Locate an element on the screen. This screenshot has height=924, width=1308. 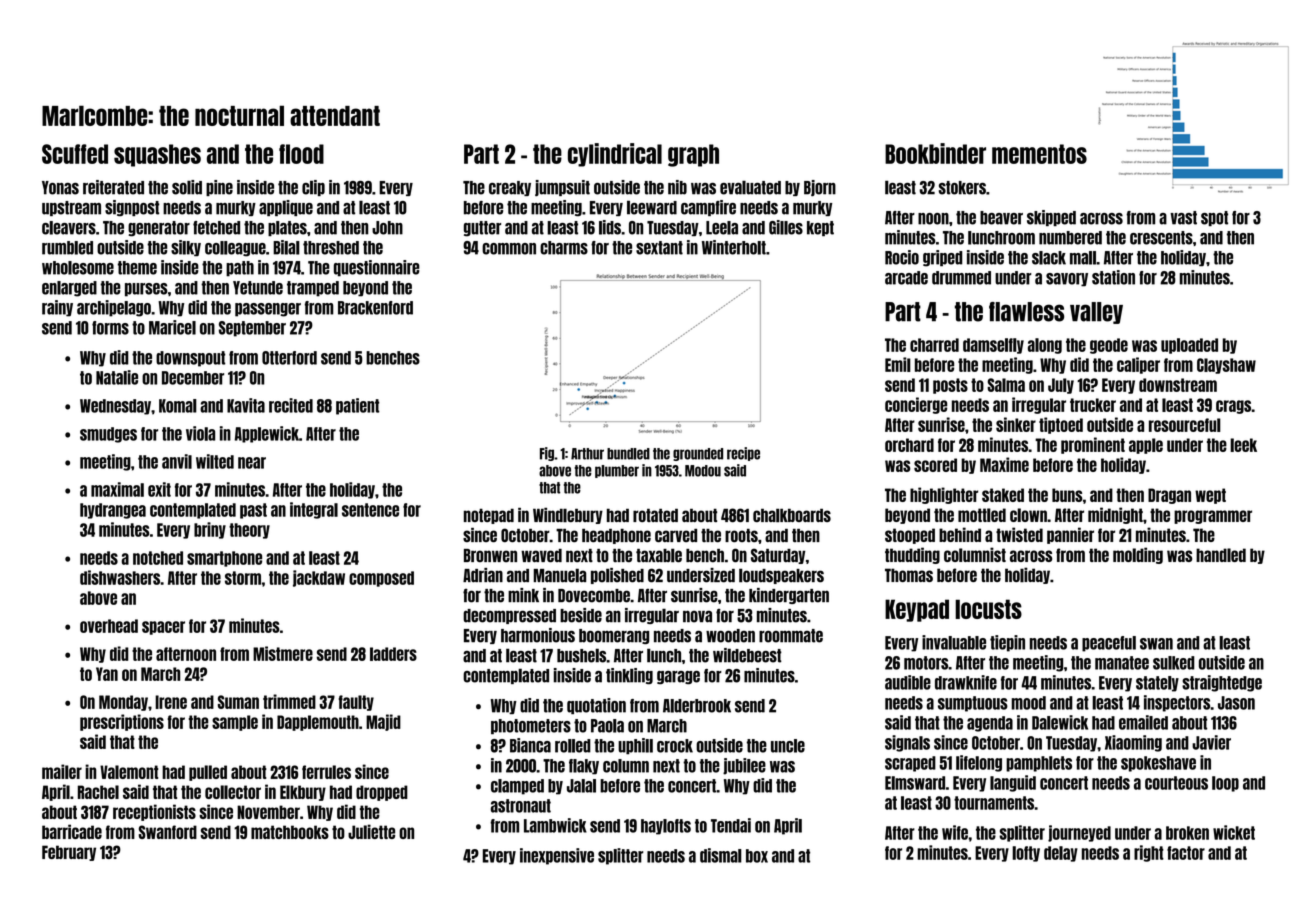
stokers is located at coordinates (962, 188).
